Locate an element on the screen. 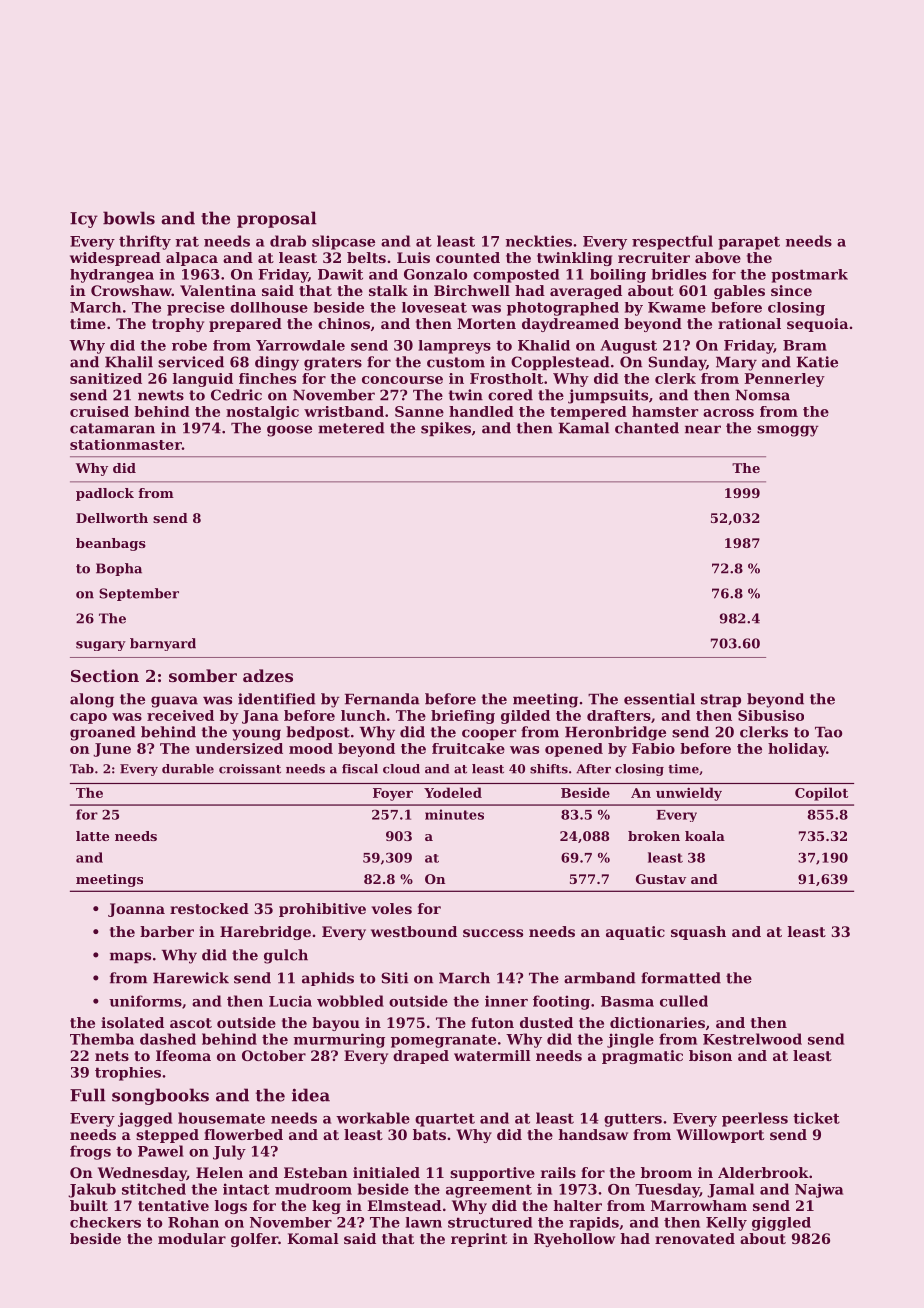 Image resolution: width=924 pixels, height=1308 pixels. croissant is located at coordinates (250, 769).
